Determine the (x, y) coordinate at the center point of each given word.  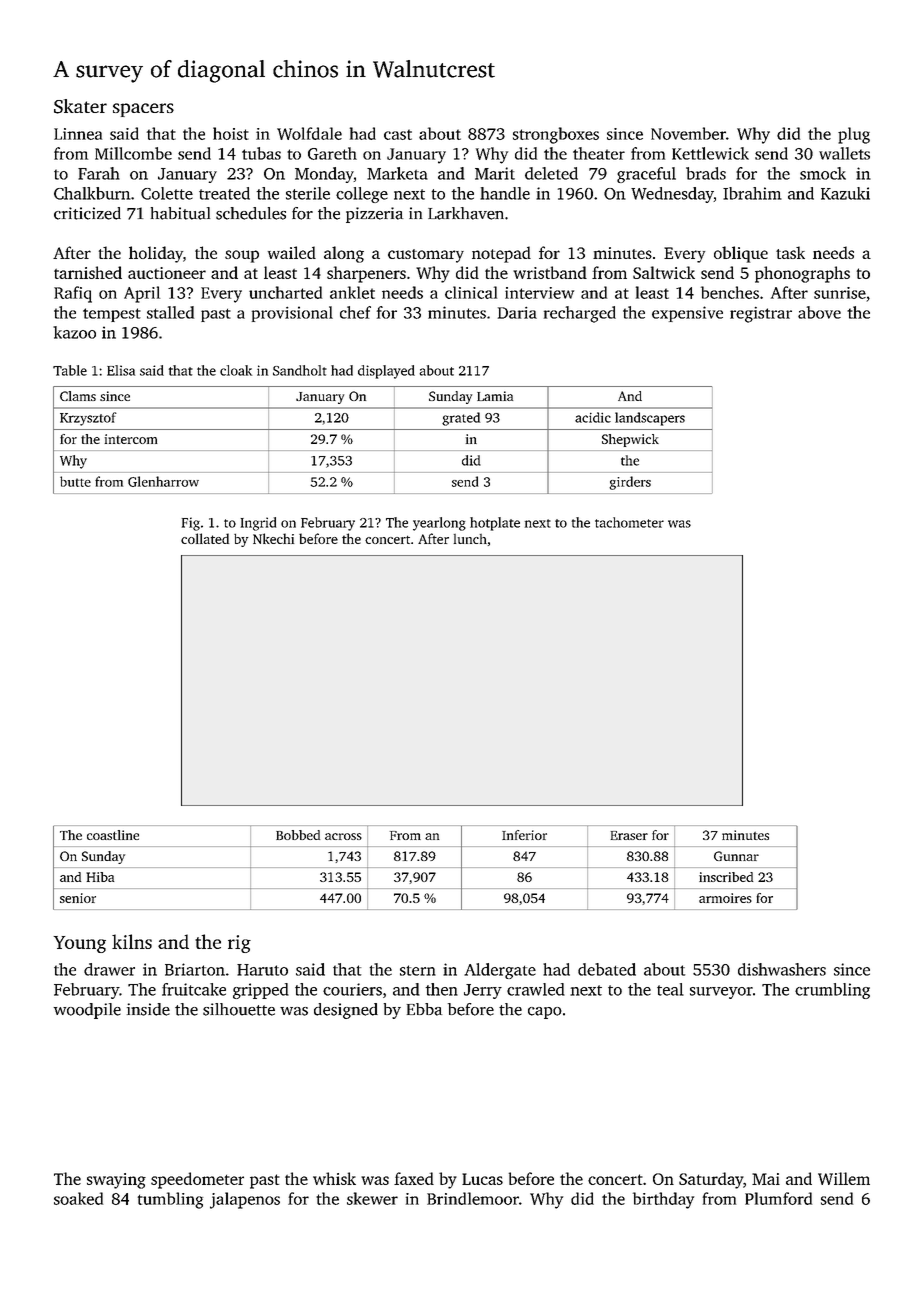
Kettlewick (710, 153)
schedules (251, 213)
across (343, 836)
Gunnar (736, 856)
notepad (501, 254)
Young (80, 944)
